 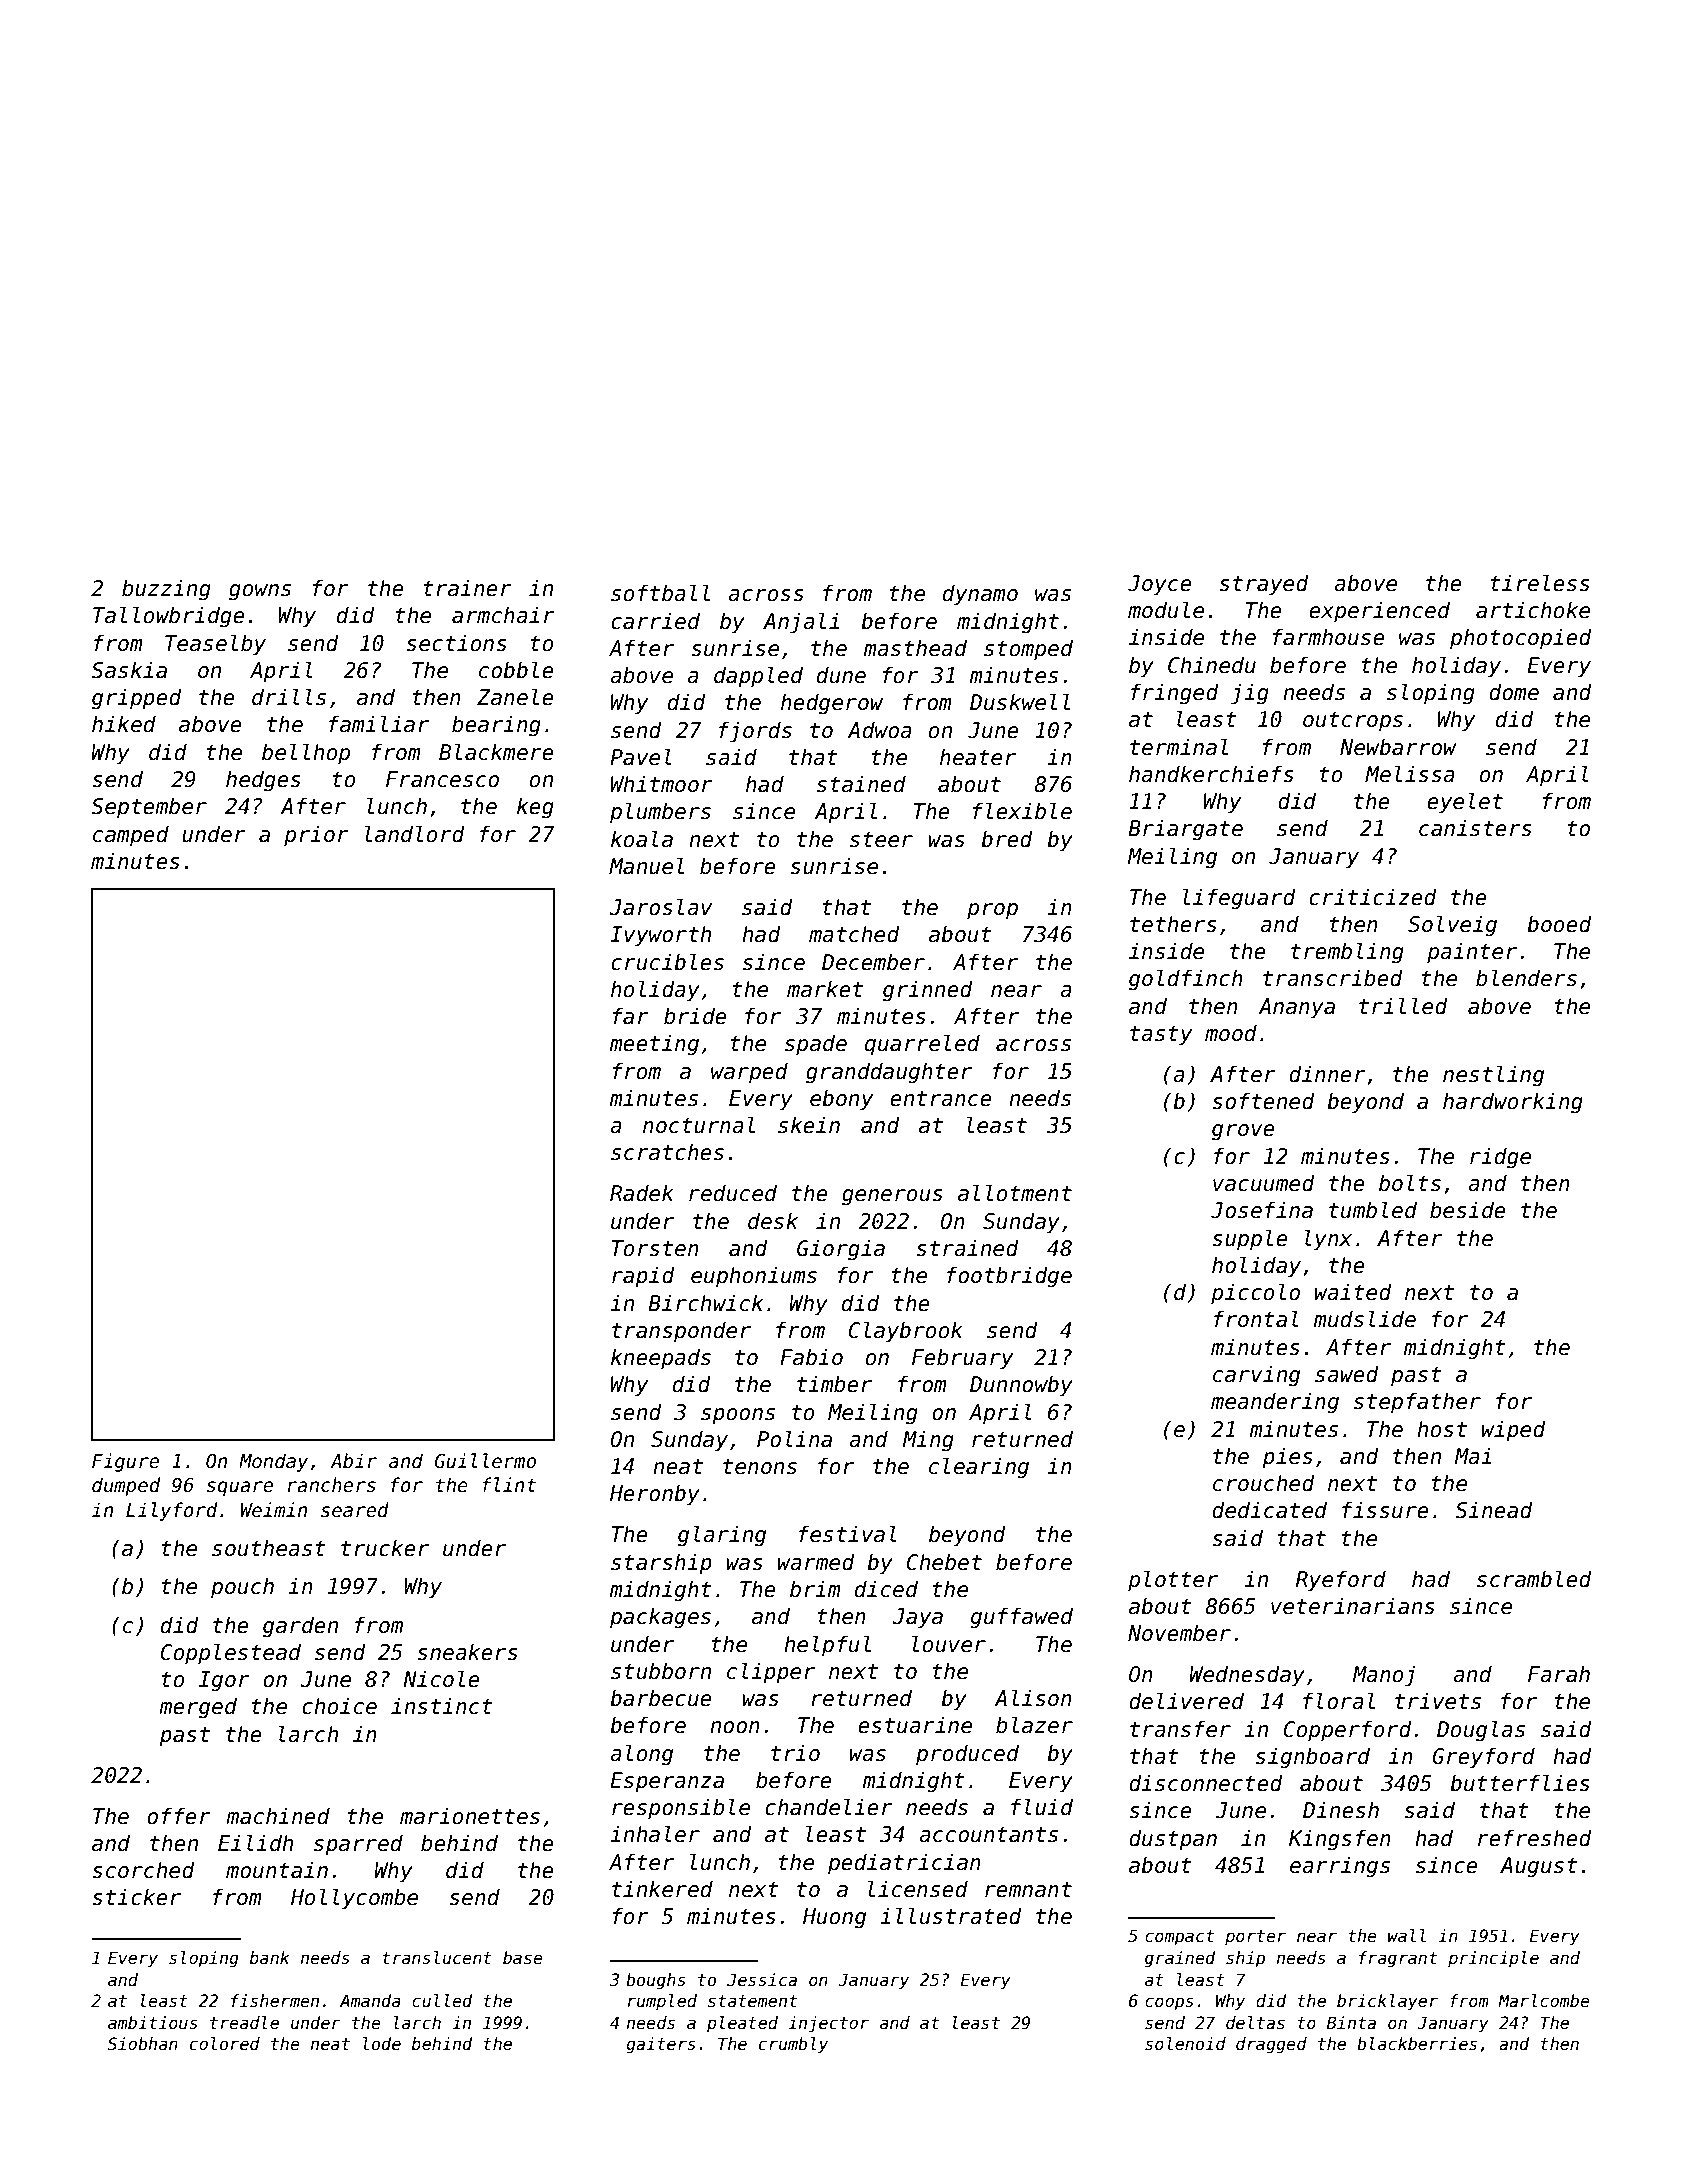 What do you see at coordinates (131, 836) in the document?
I see `camped` at bounding box center [131, 836].
